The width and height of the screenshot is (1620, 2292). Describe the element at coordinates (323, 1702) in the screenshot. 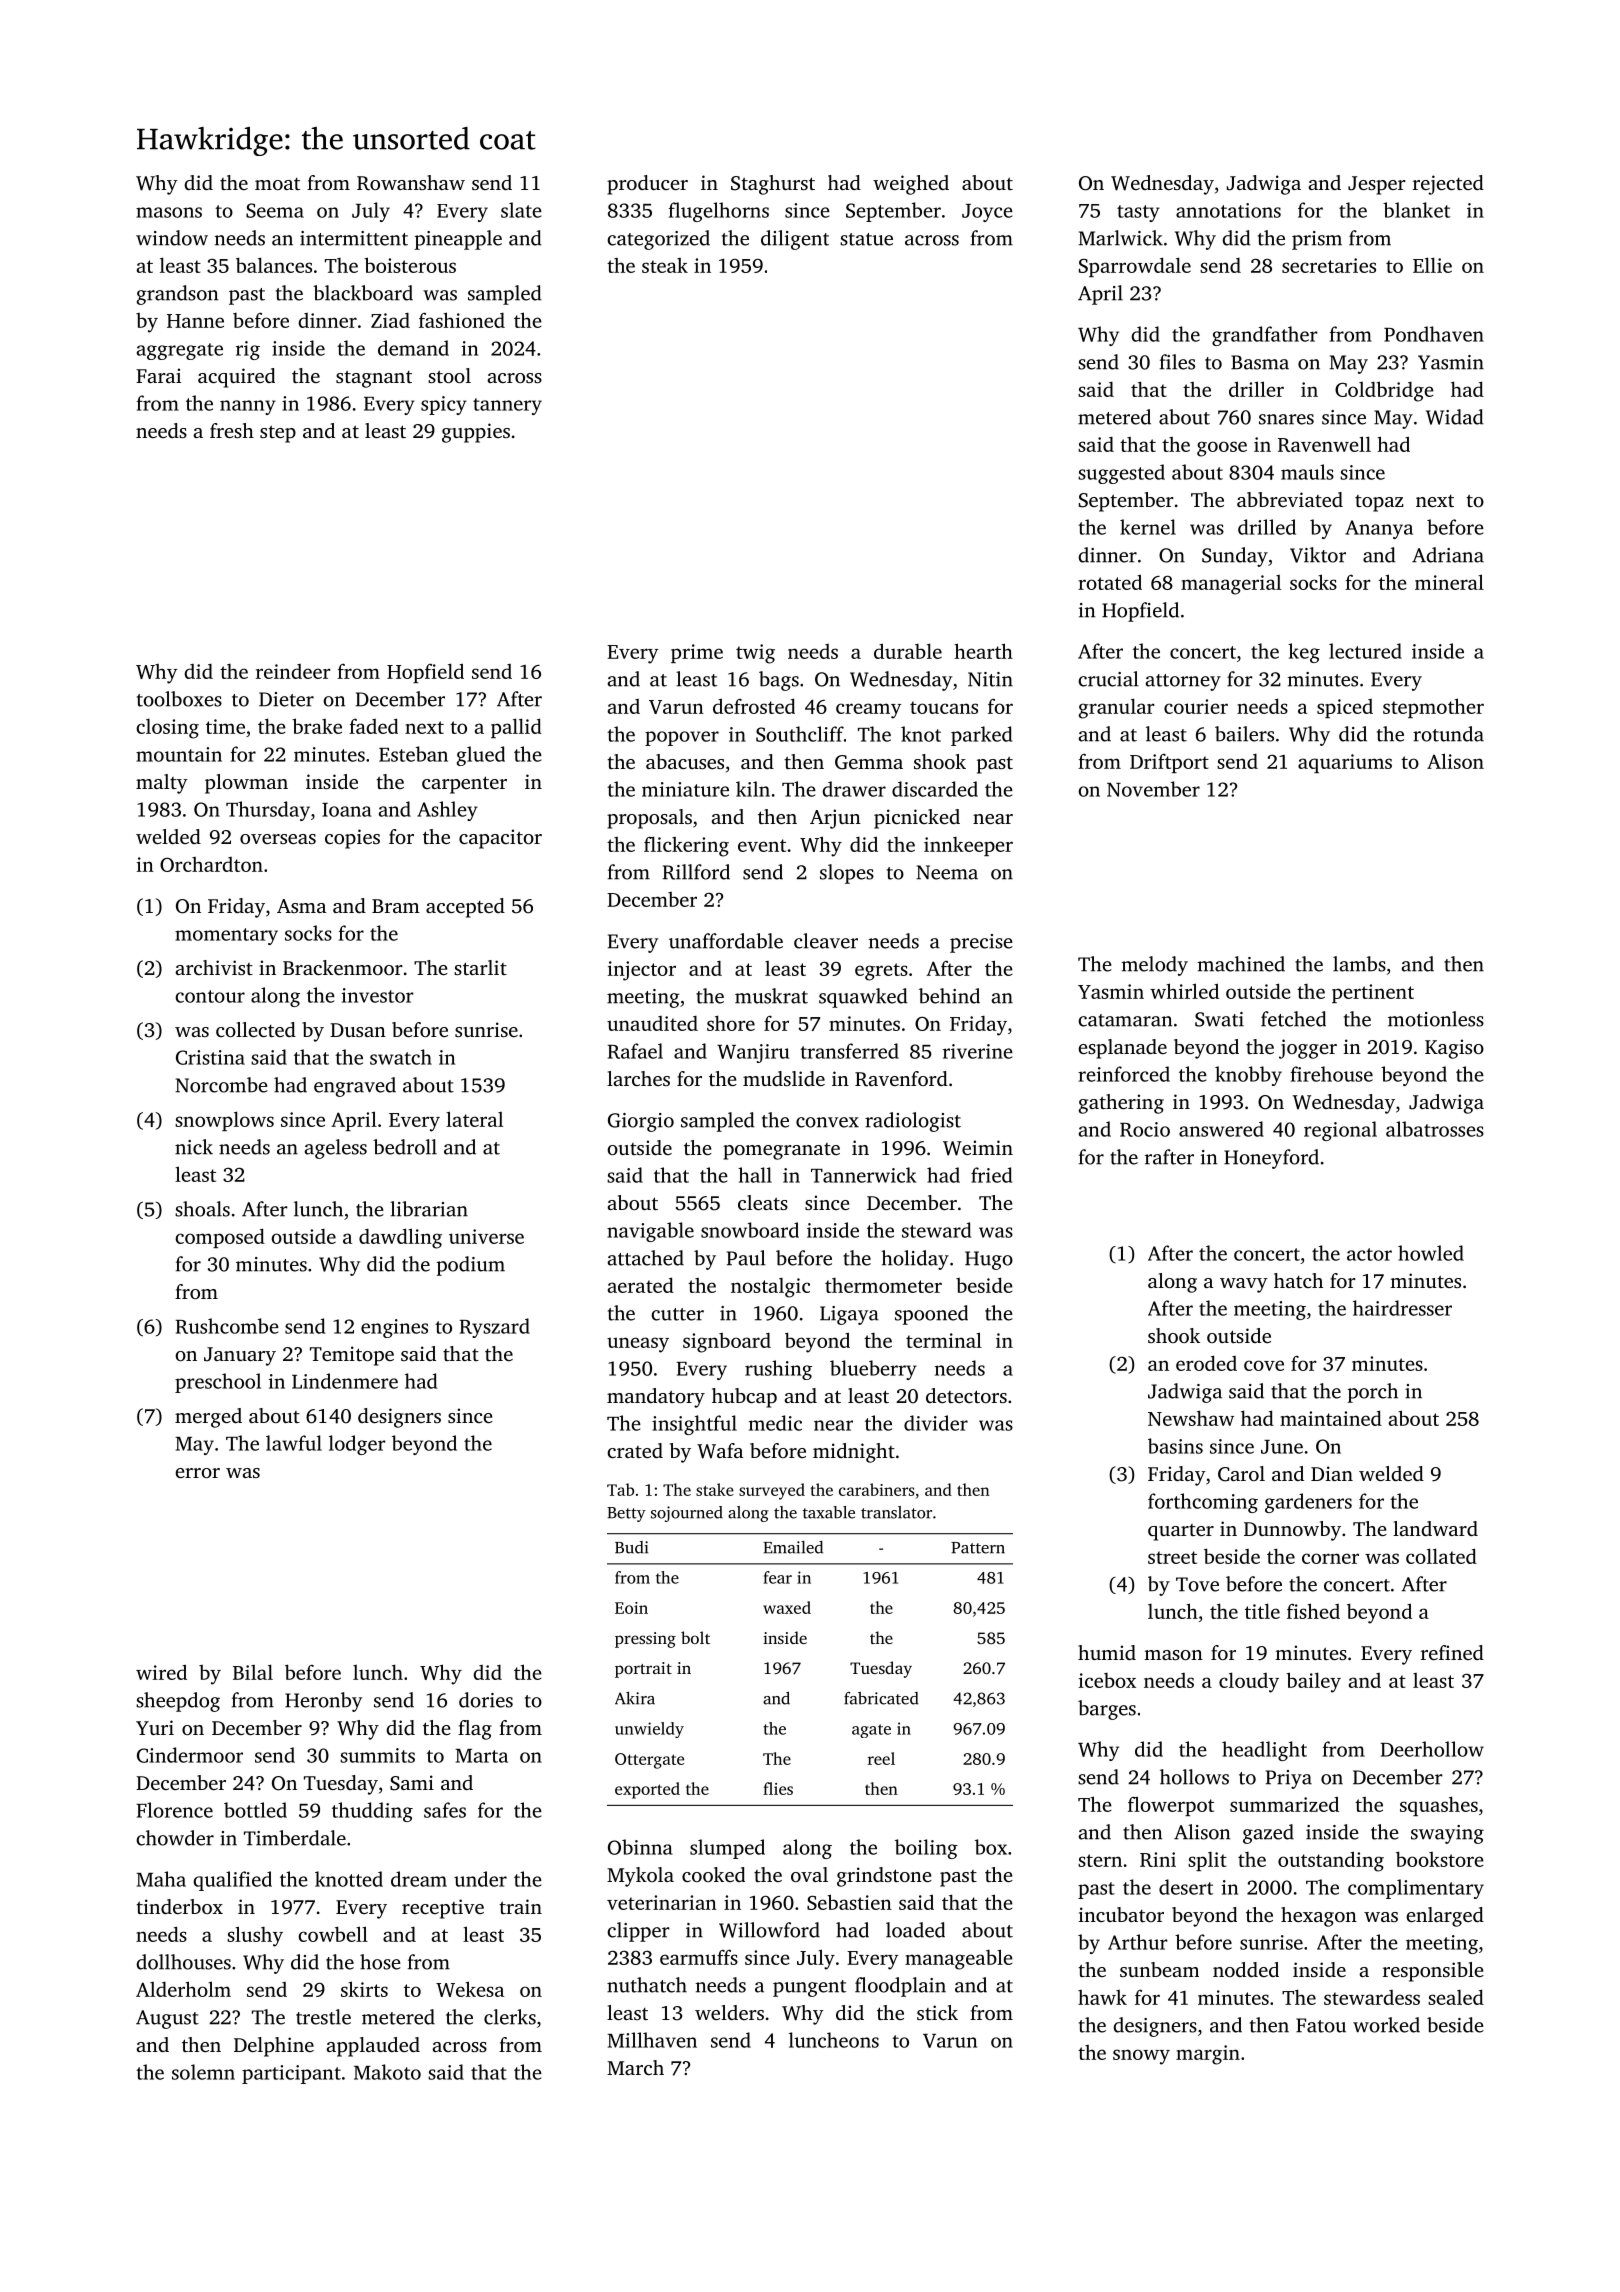

I see `Heronby` at that location.
